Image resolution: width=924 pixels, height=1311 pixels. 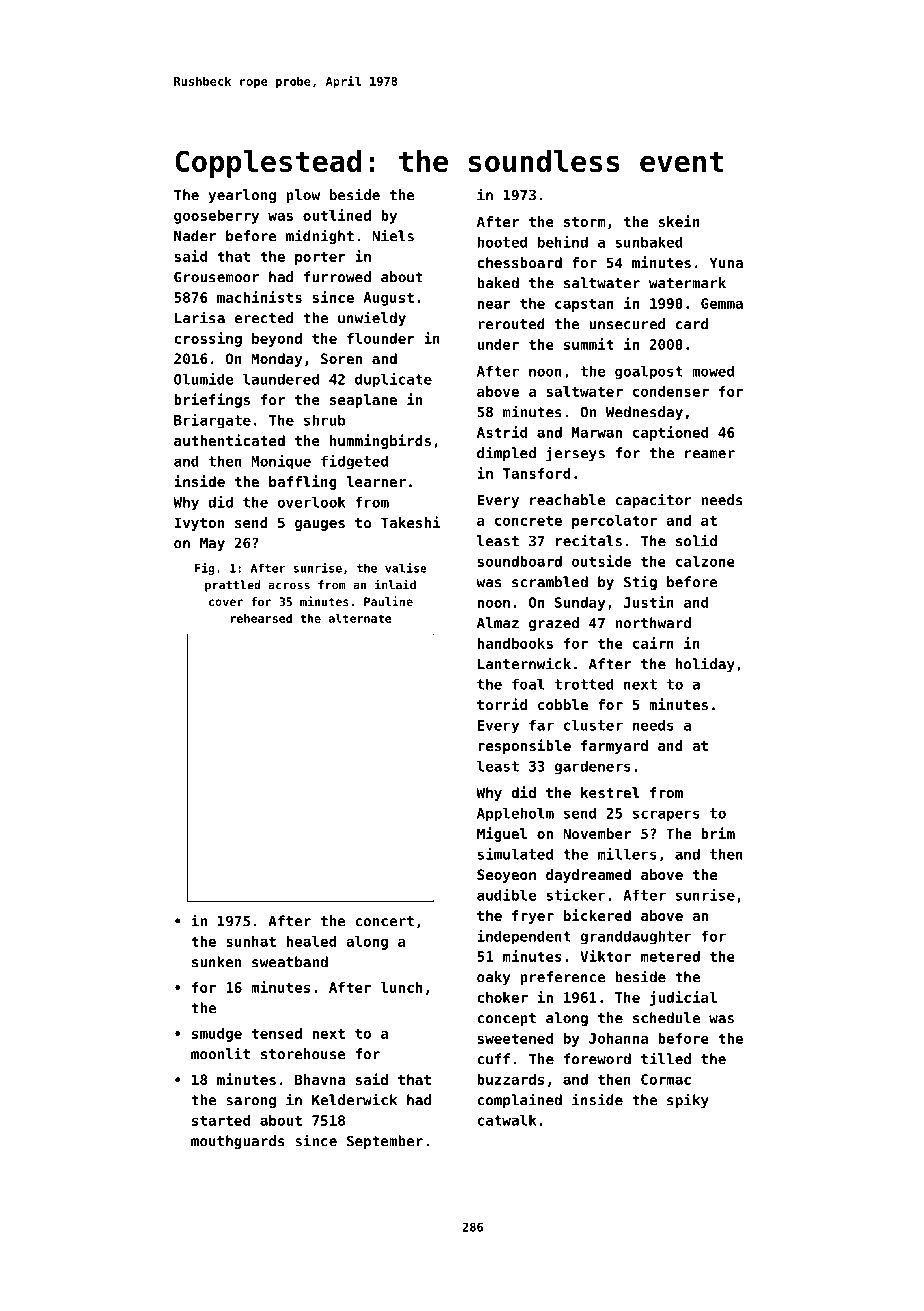 I want to click on catwalk, so click(x=506, y=1120).
